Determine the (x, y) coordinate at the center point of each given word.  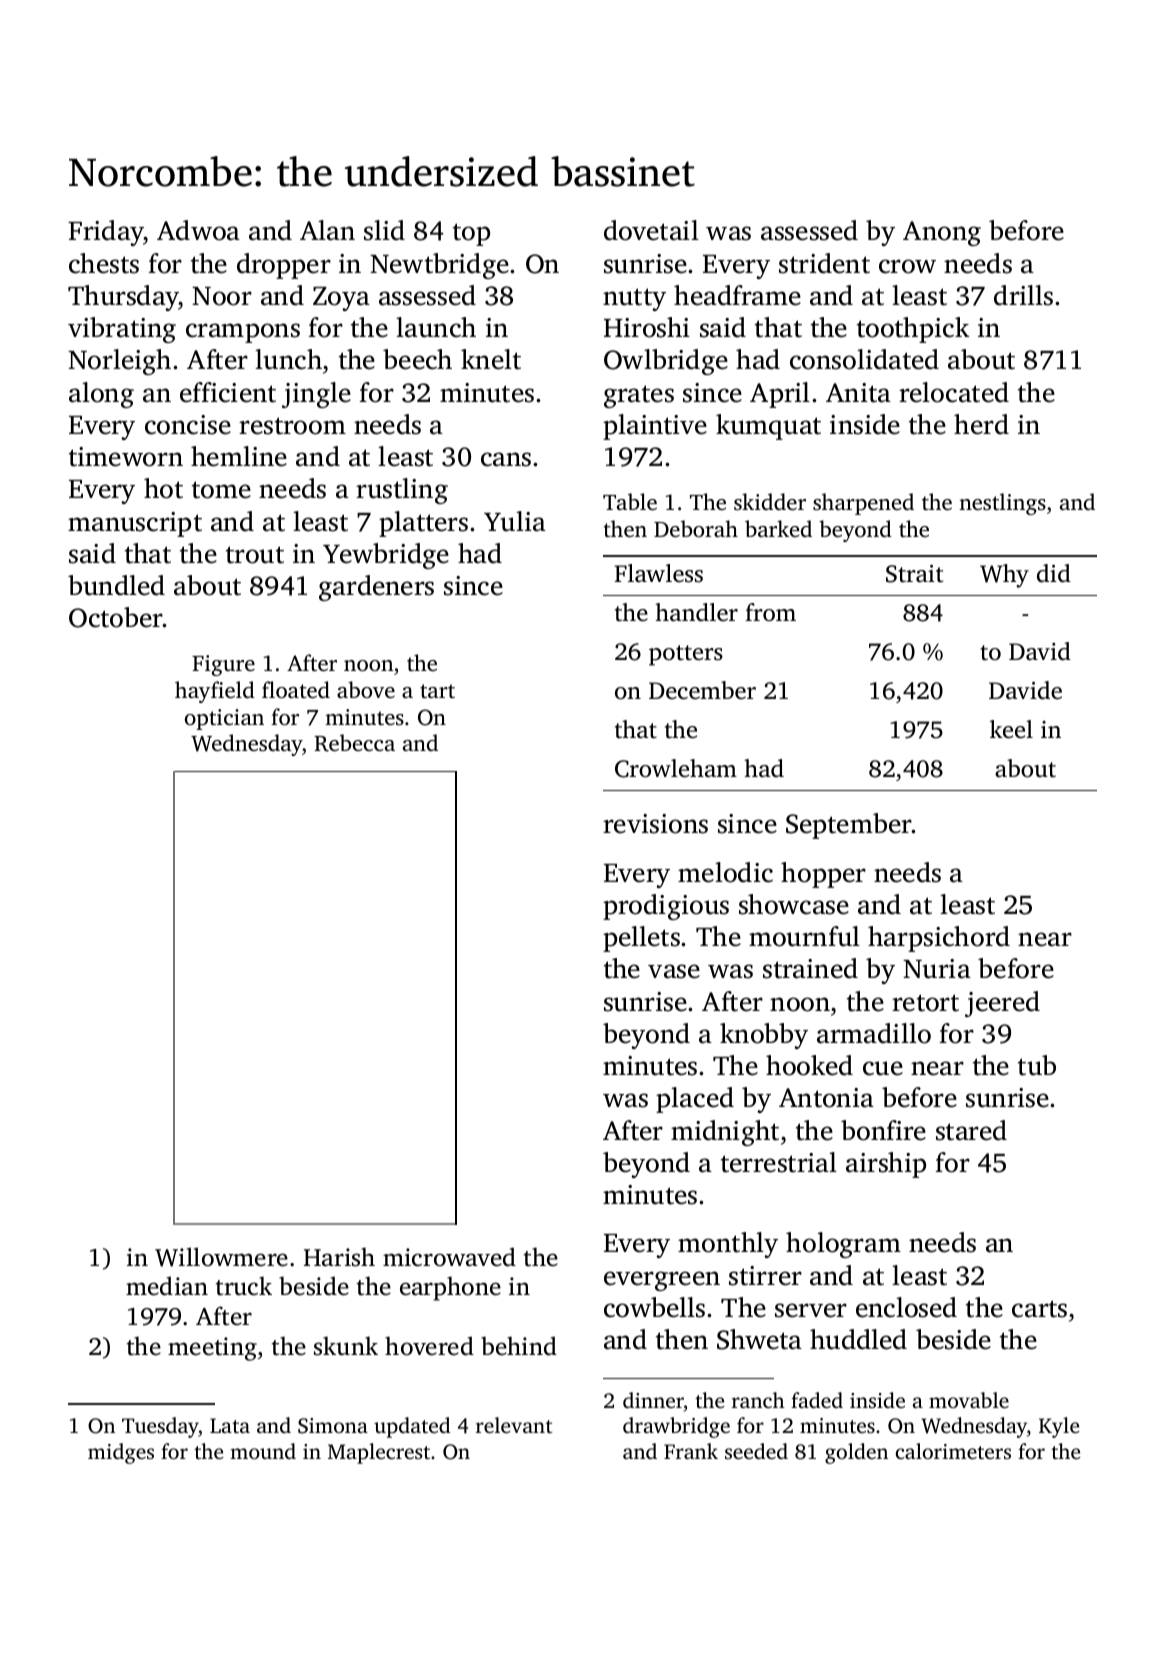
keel (1011, 729)
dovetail (651, 230)
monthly (728, 1245)
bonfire (883, 1130)
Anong (942, 233)
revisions (655, 824)
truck (244, 1286)
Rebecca (354, 743)
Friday (106, 233)
